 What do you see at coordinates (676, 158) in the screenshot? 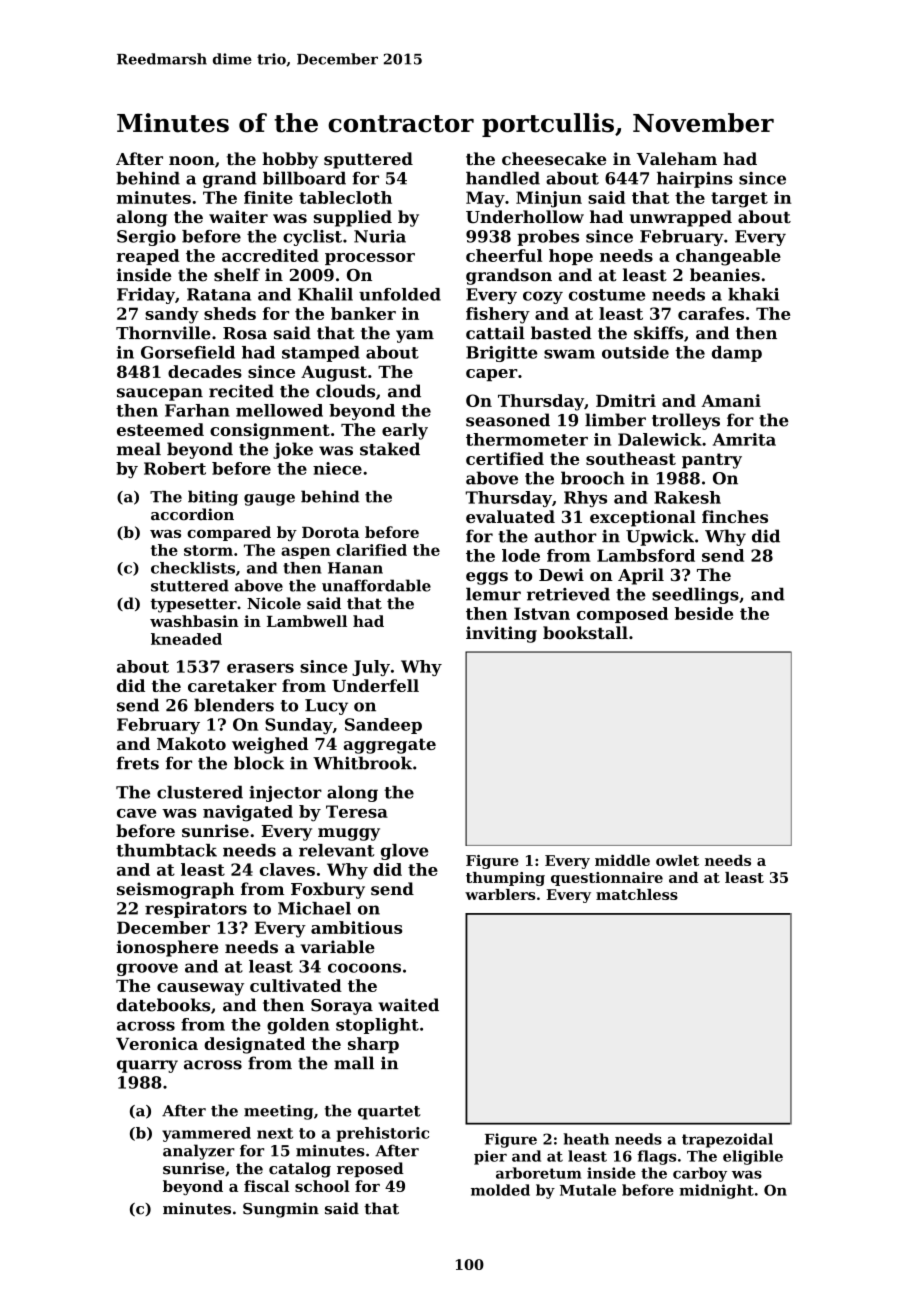
I see `Valeham` at bounding box center [676, 158].
